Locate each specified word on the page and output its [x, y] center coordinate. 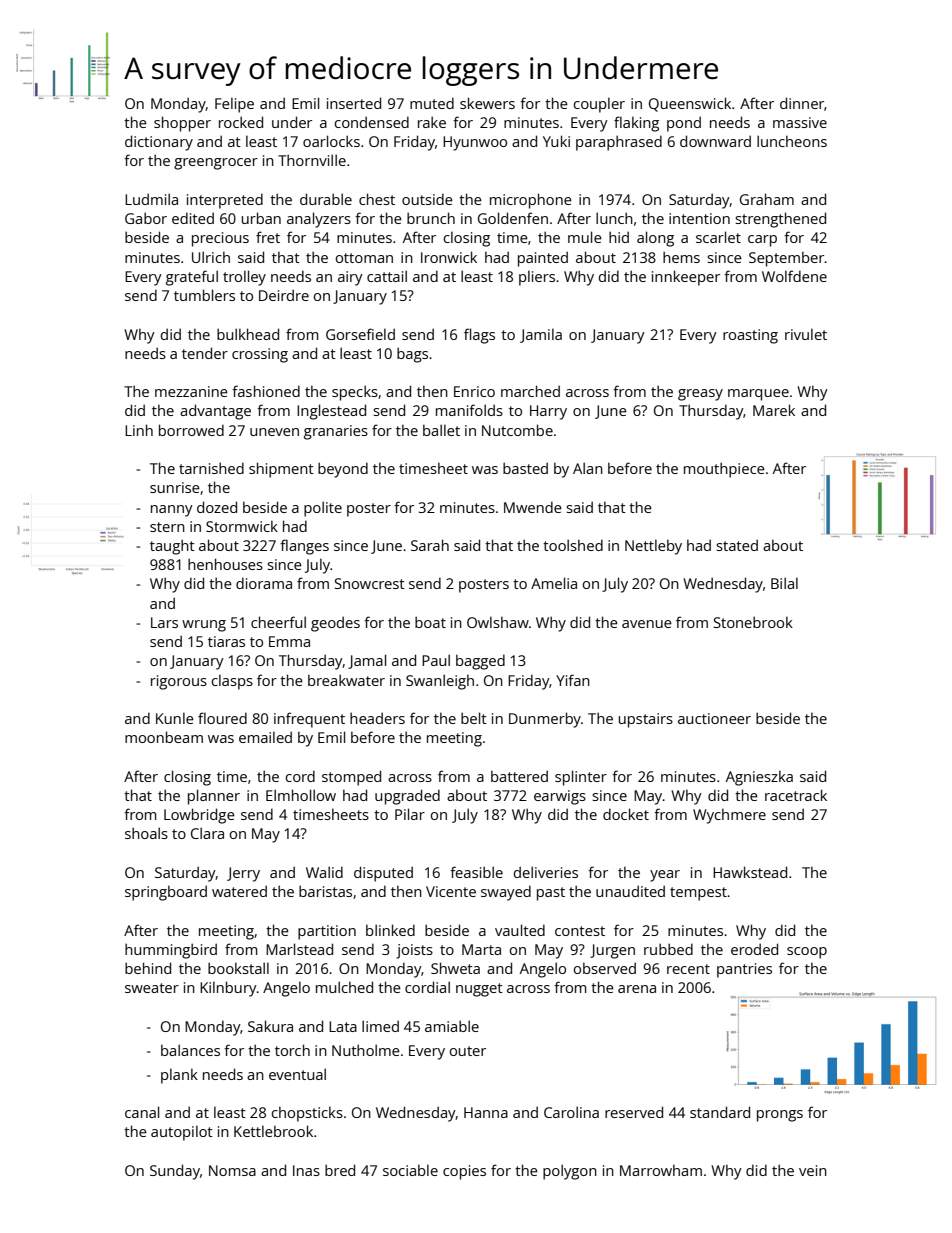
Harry [548, 412]
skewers [487, 103]
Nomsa [232, 1170]
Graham [767, 199]
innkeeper [686, 278]
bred [340, 1170]
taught [172, 547]
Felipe [234, 105]
